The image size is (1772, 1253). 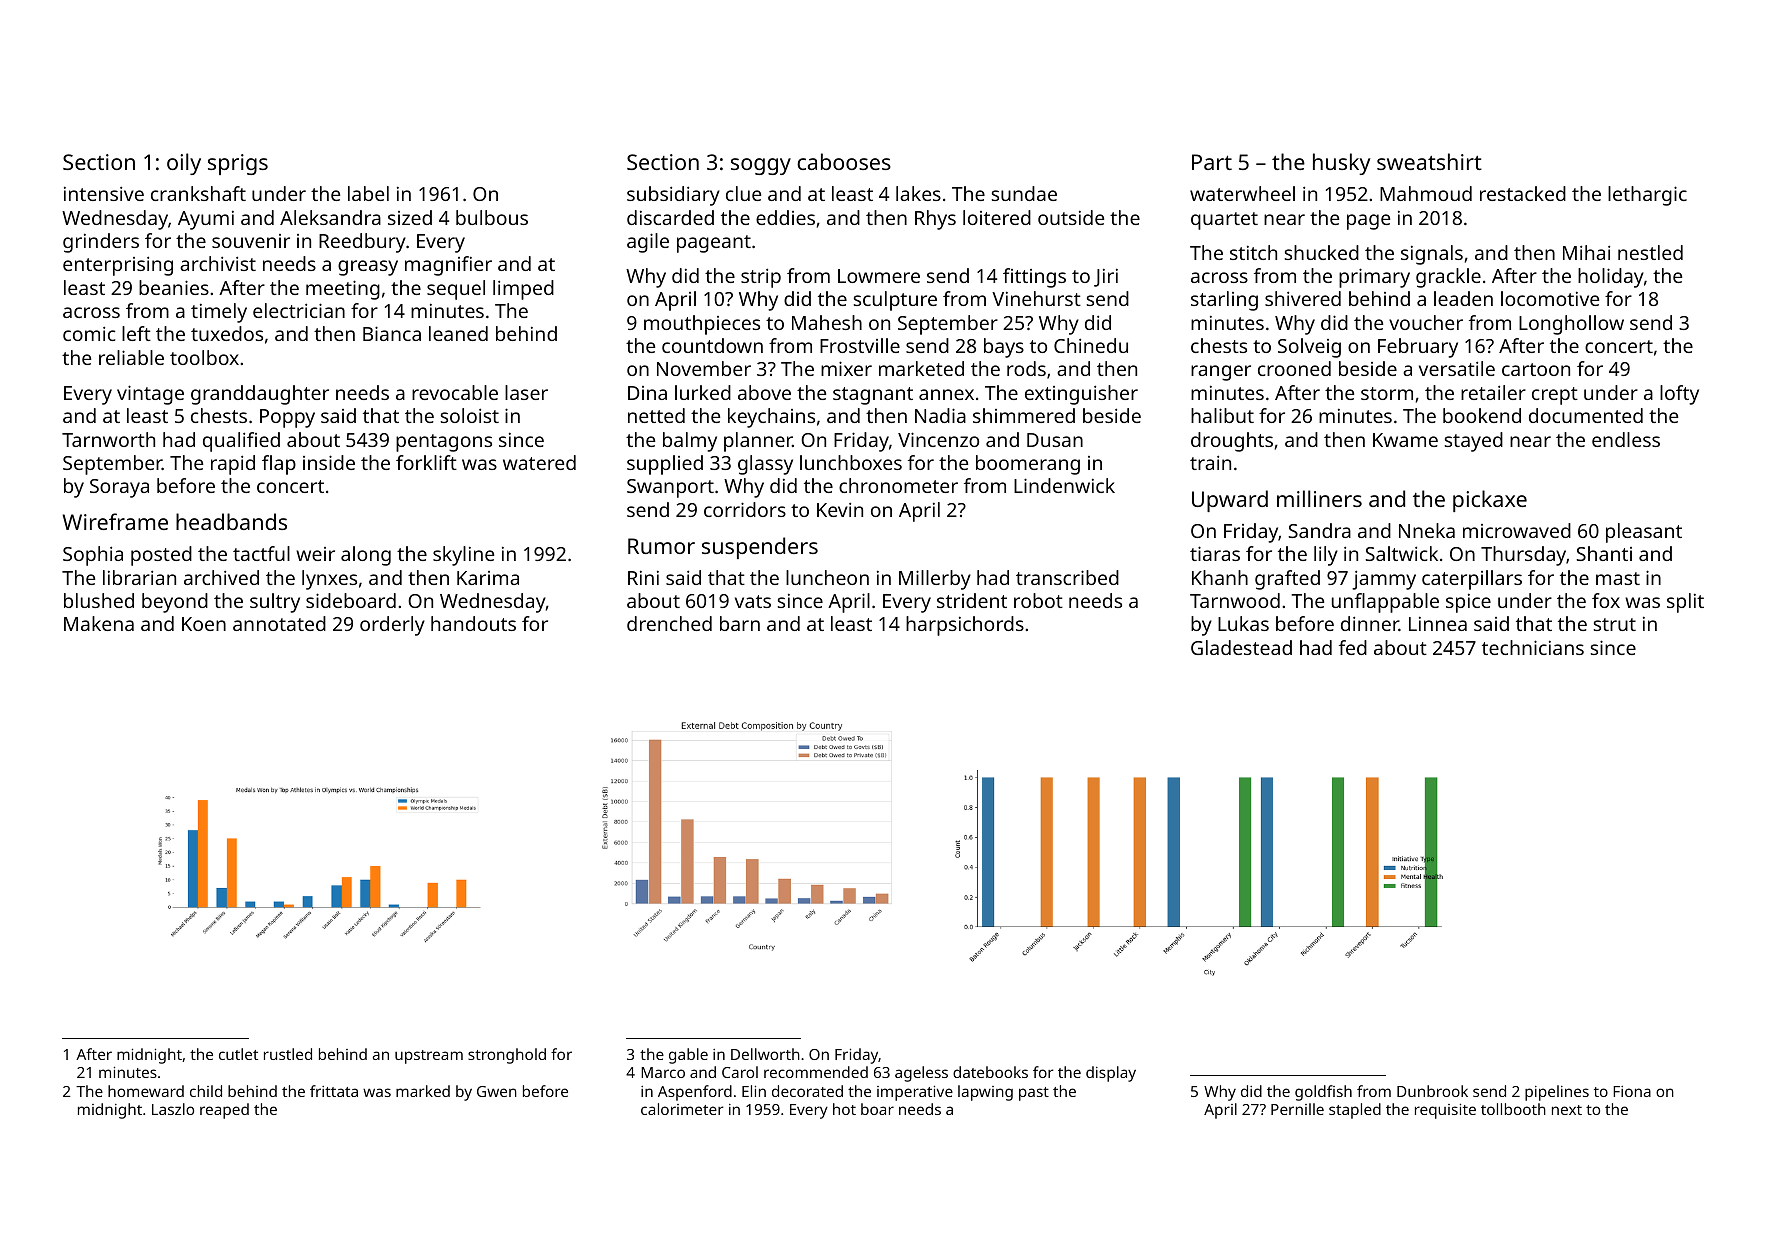 What do you see at coordinates (851, 462) in the screenshot?
I see `lunchboxes` at bounding box center [851, 462].
